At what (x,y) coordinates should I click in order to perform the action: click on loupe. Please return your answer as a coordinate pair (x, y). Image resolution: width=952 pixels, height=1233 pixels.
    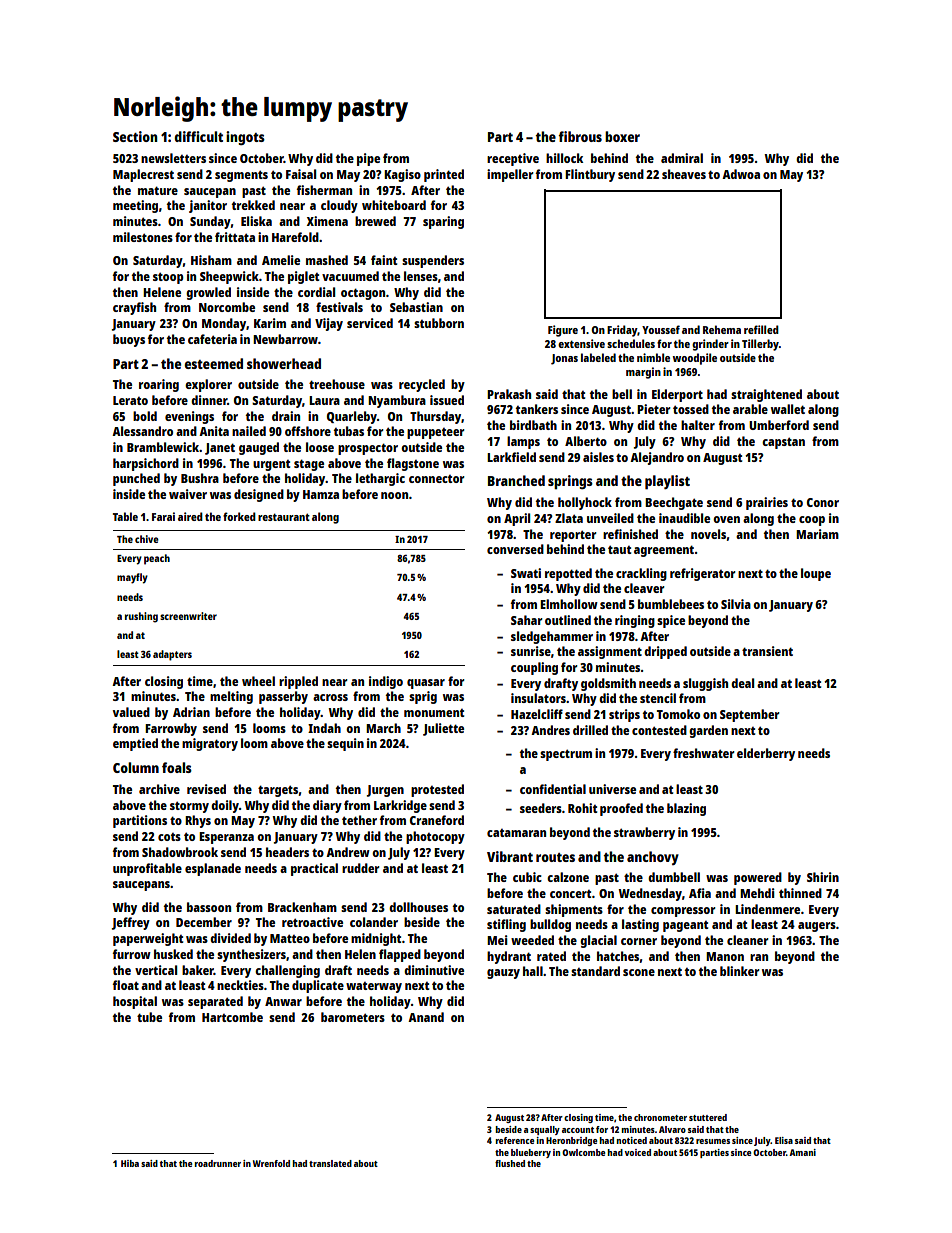
    Looking at the image, I should click on (816, 574).
